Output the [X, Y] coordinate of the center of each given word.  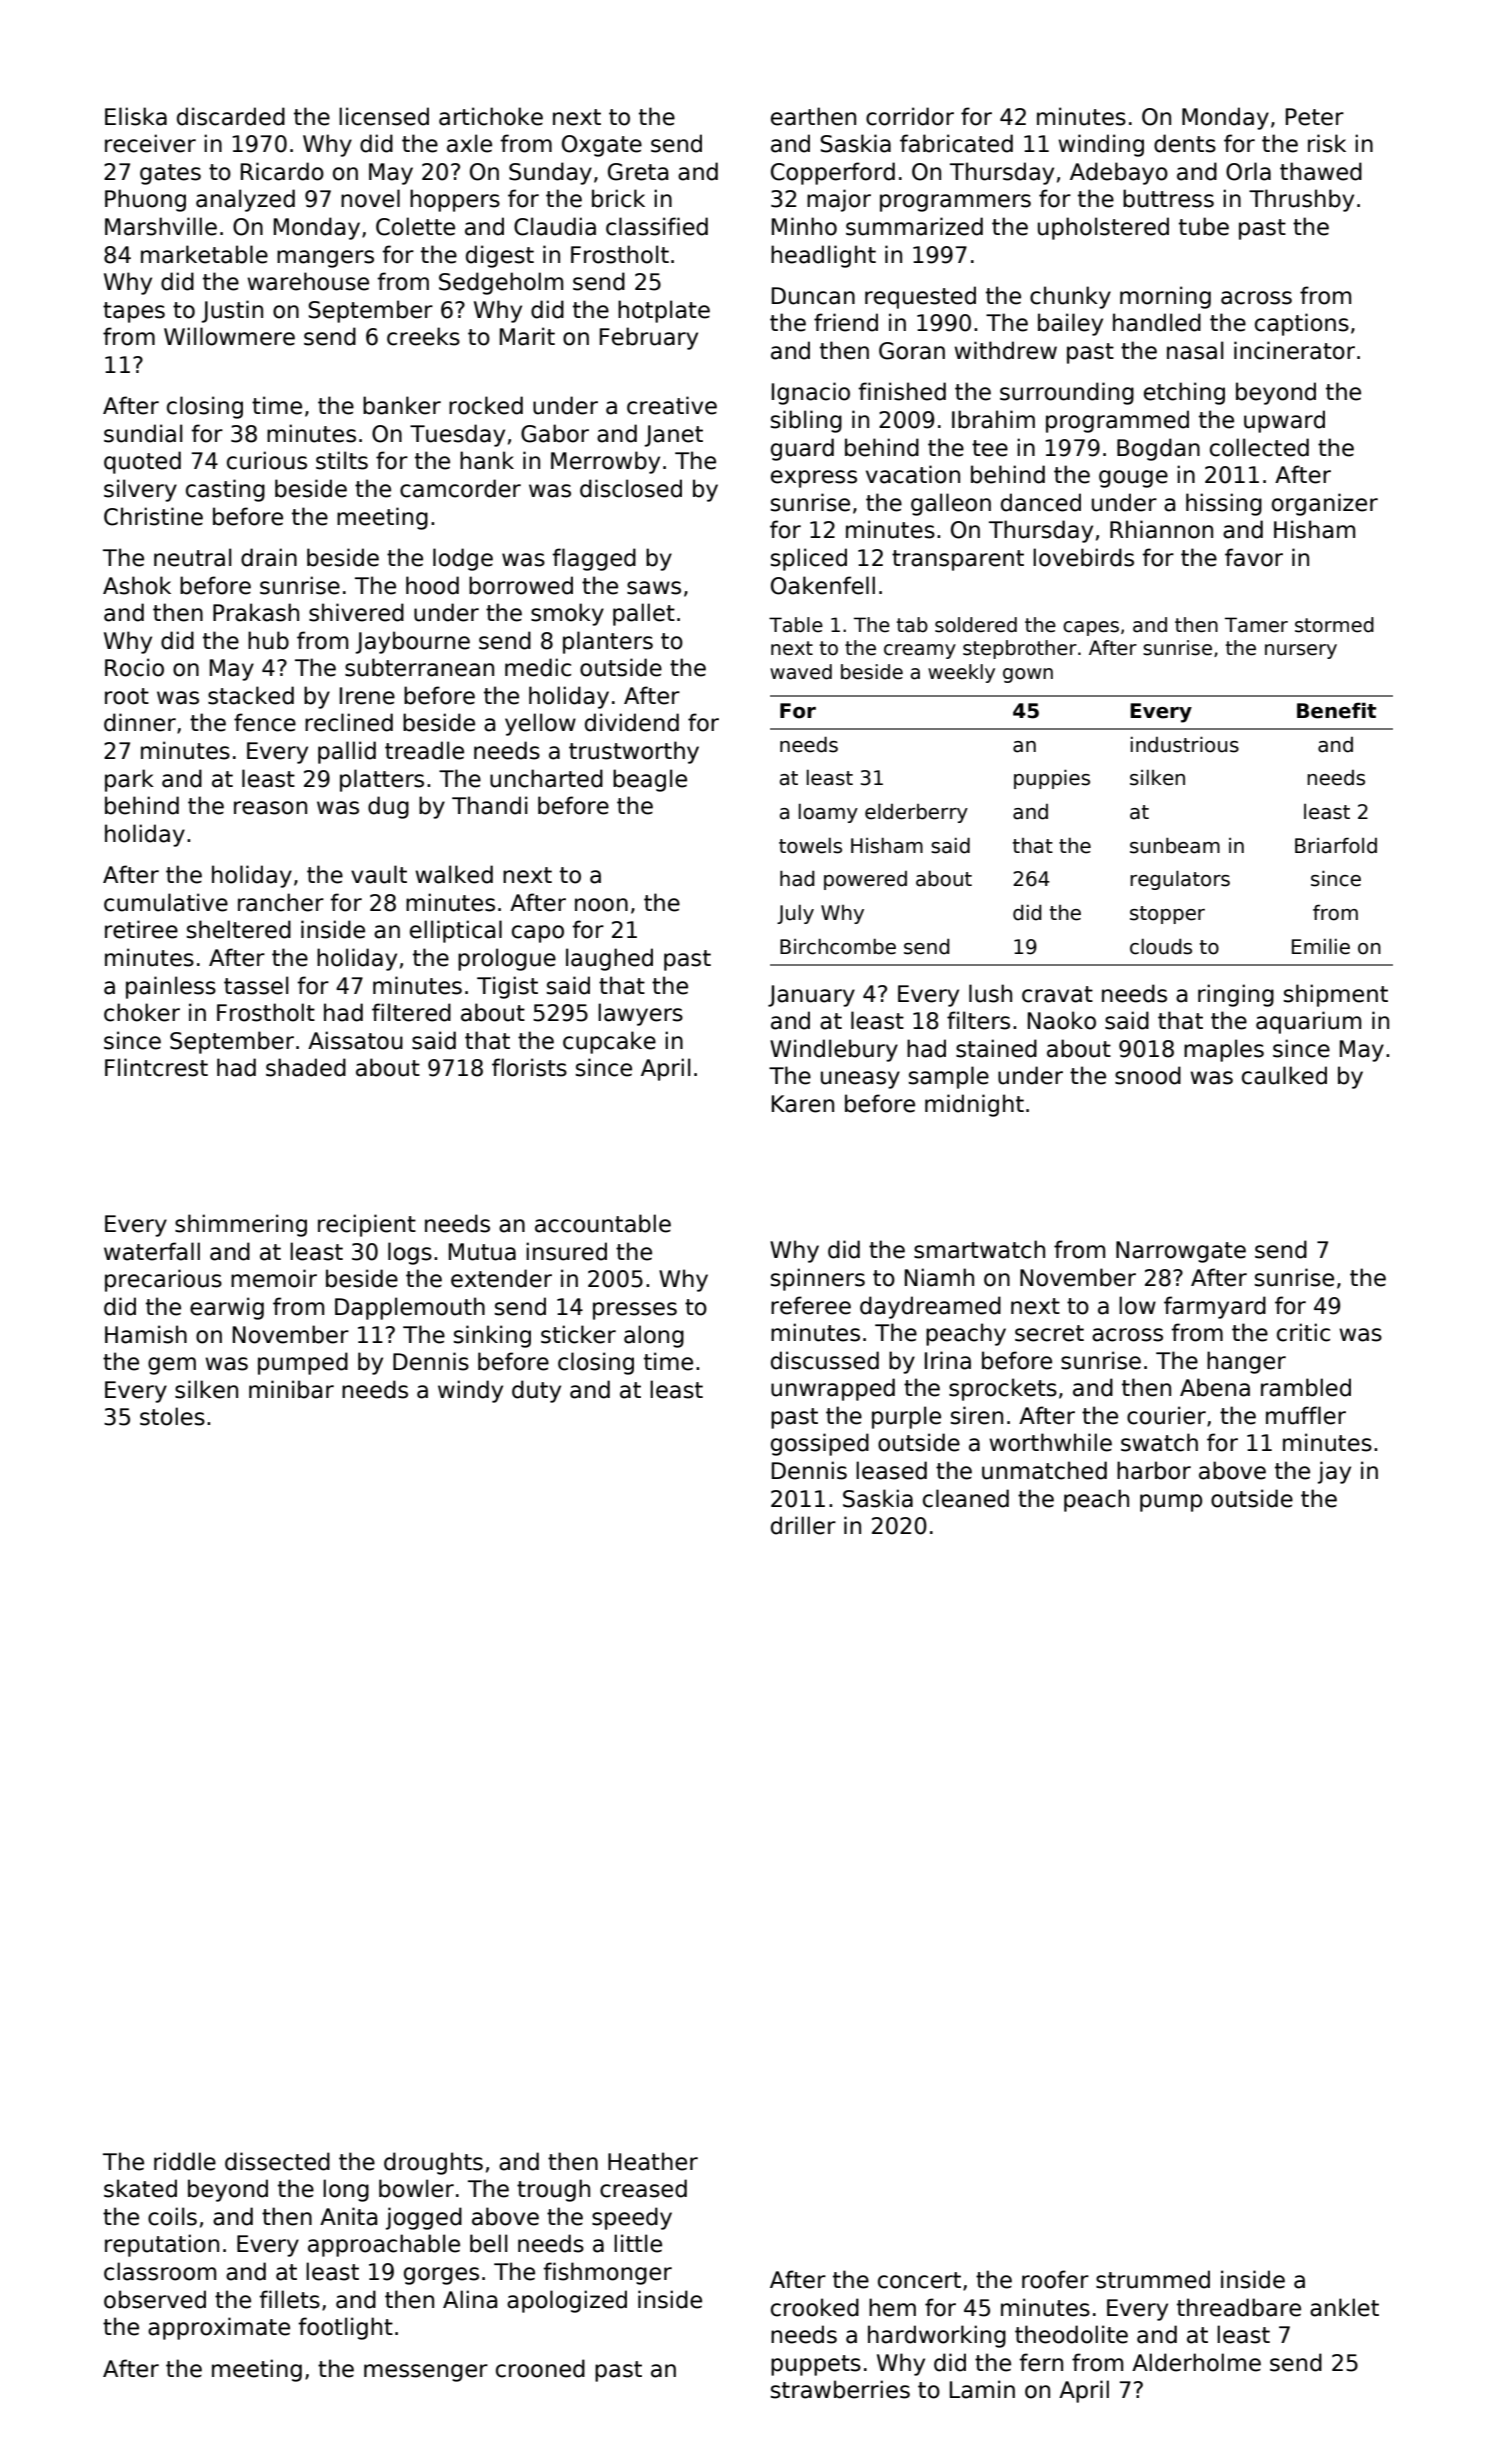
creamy [920, 651]
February [649, 338]
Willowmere [229, 336]
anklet [1344, 2307]
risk [1327, 143]
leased [891, 1470]
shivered [356, 612]
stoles [172, 1416]
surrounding [1067, 393]
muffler [1306, 1415]
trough [553, 2190]
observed [155, 2299]
